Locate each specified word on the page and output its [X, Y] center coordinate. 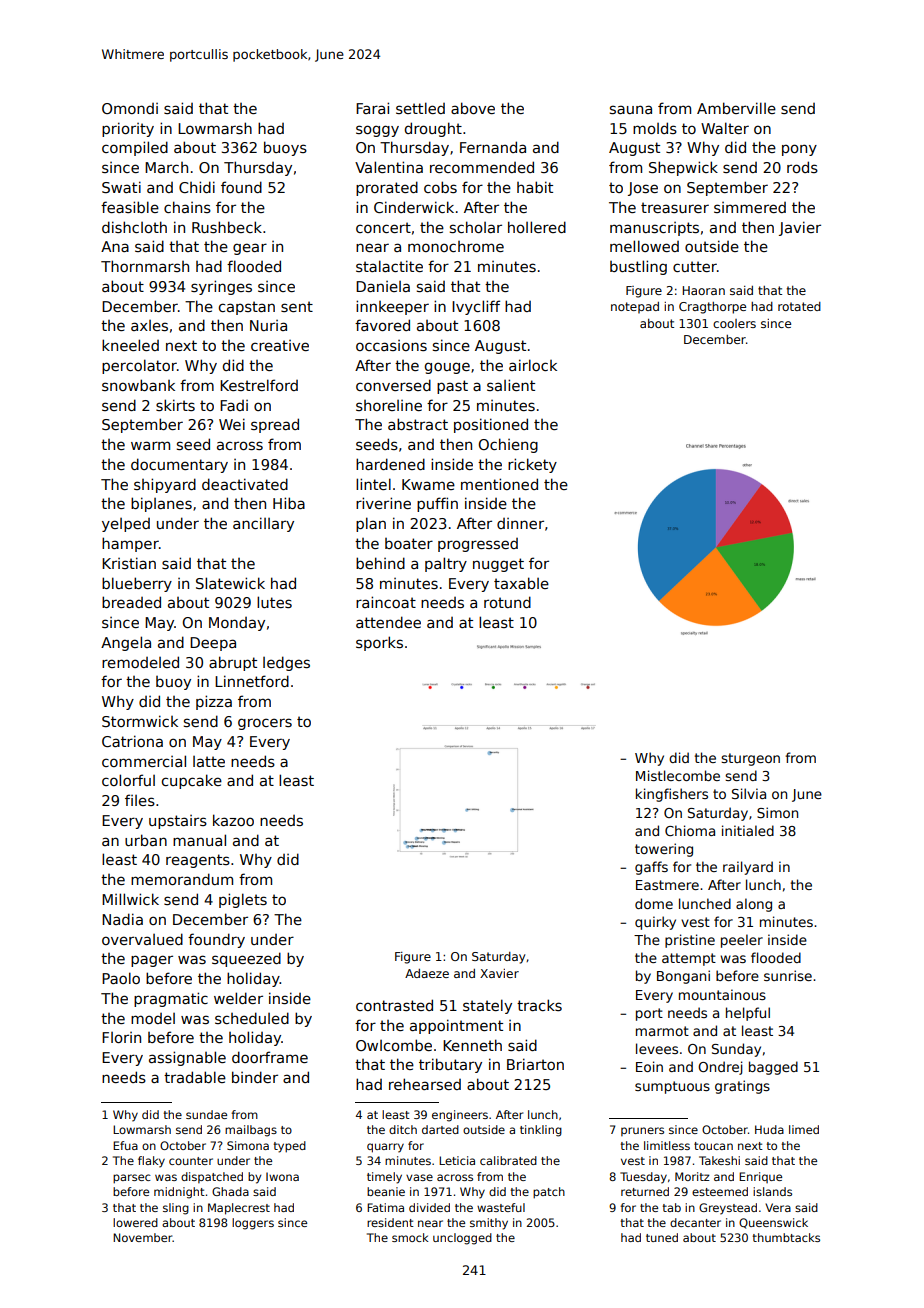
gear [250, 249]
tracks [539, 1005]
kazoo [233, 820]
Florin [121, 1037]
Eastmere [667, 885]
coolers [734, 323]
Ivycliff [476, 307]
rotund [507, 602]
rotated [799, 306]
